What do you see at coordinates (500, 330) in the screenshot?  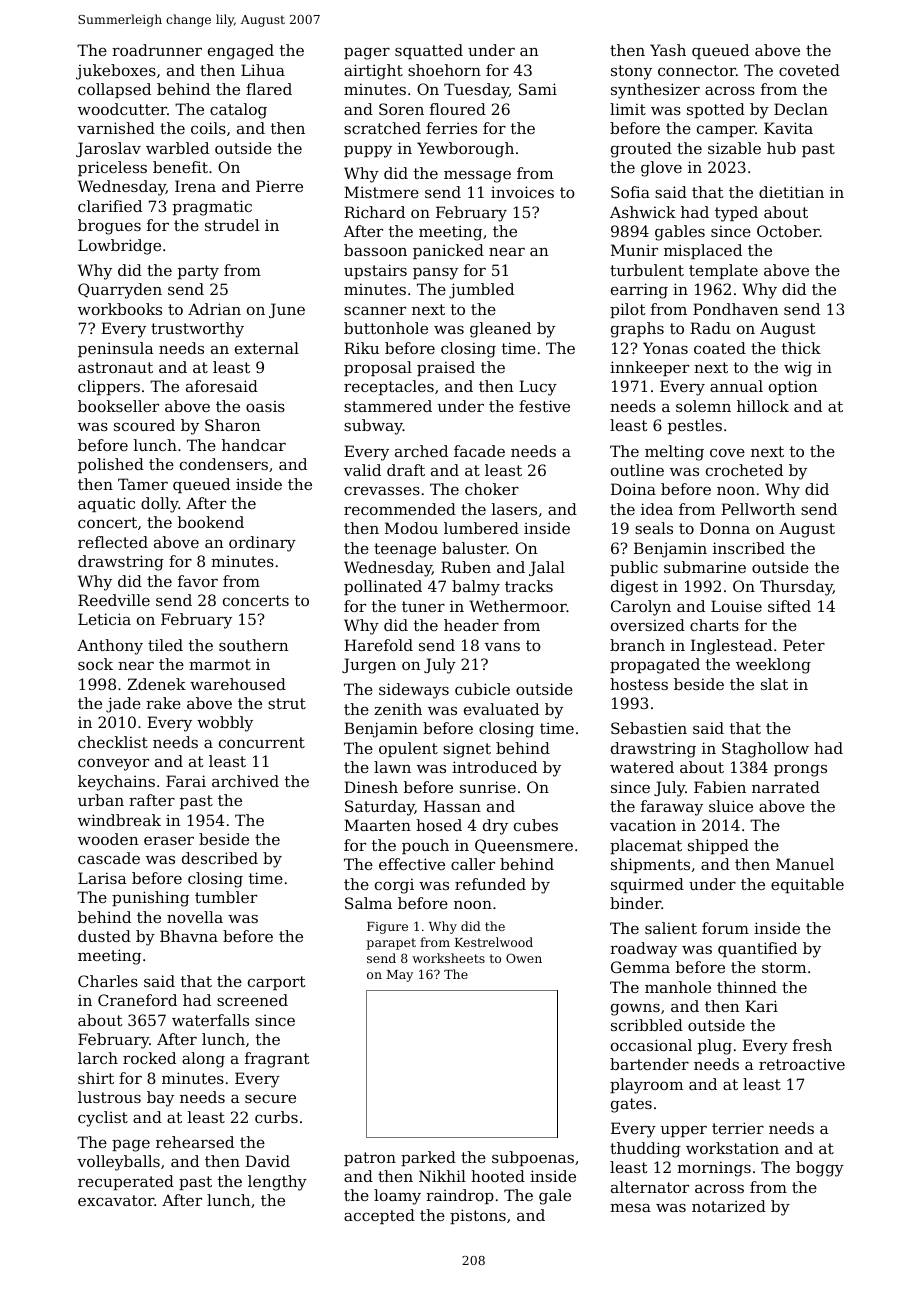 I see `gleaned` at bounding box center [500, 330].
